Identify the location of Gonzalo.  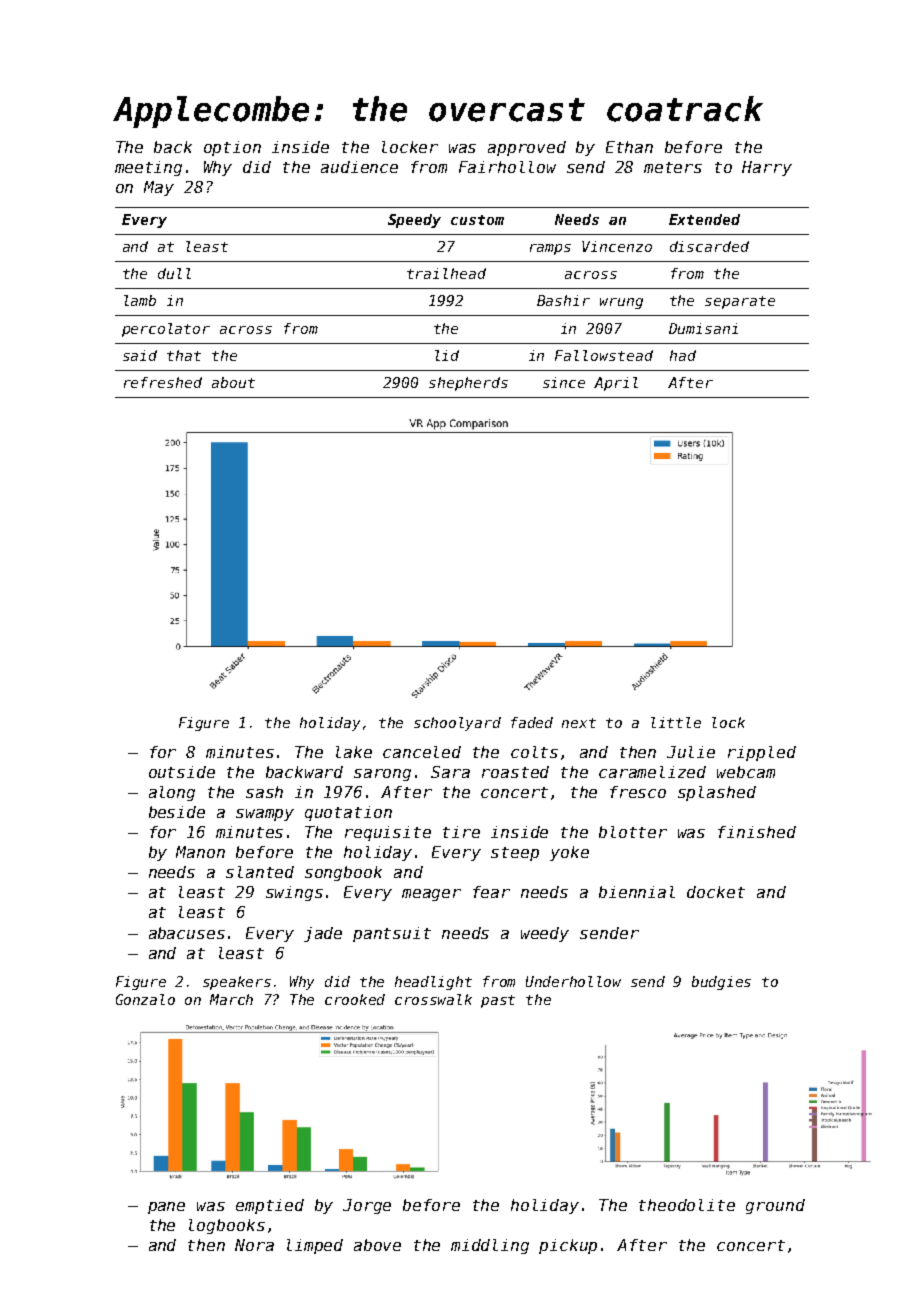
(145, 999).
